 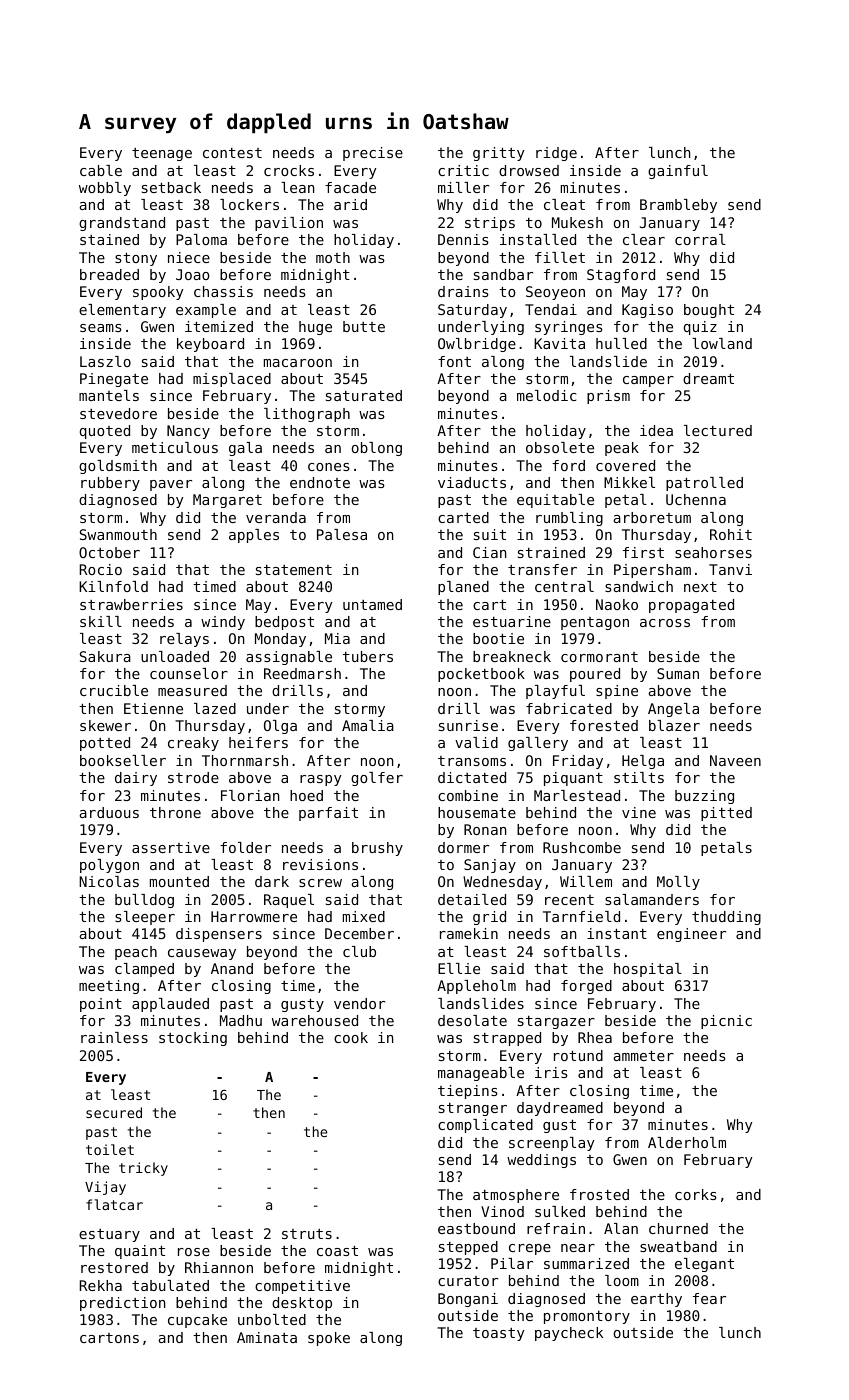 What do you see at coordinates (197, 1321) in the screenshot?
I see `cupcake` at bounding box center [197, 1321].
